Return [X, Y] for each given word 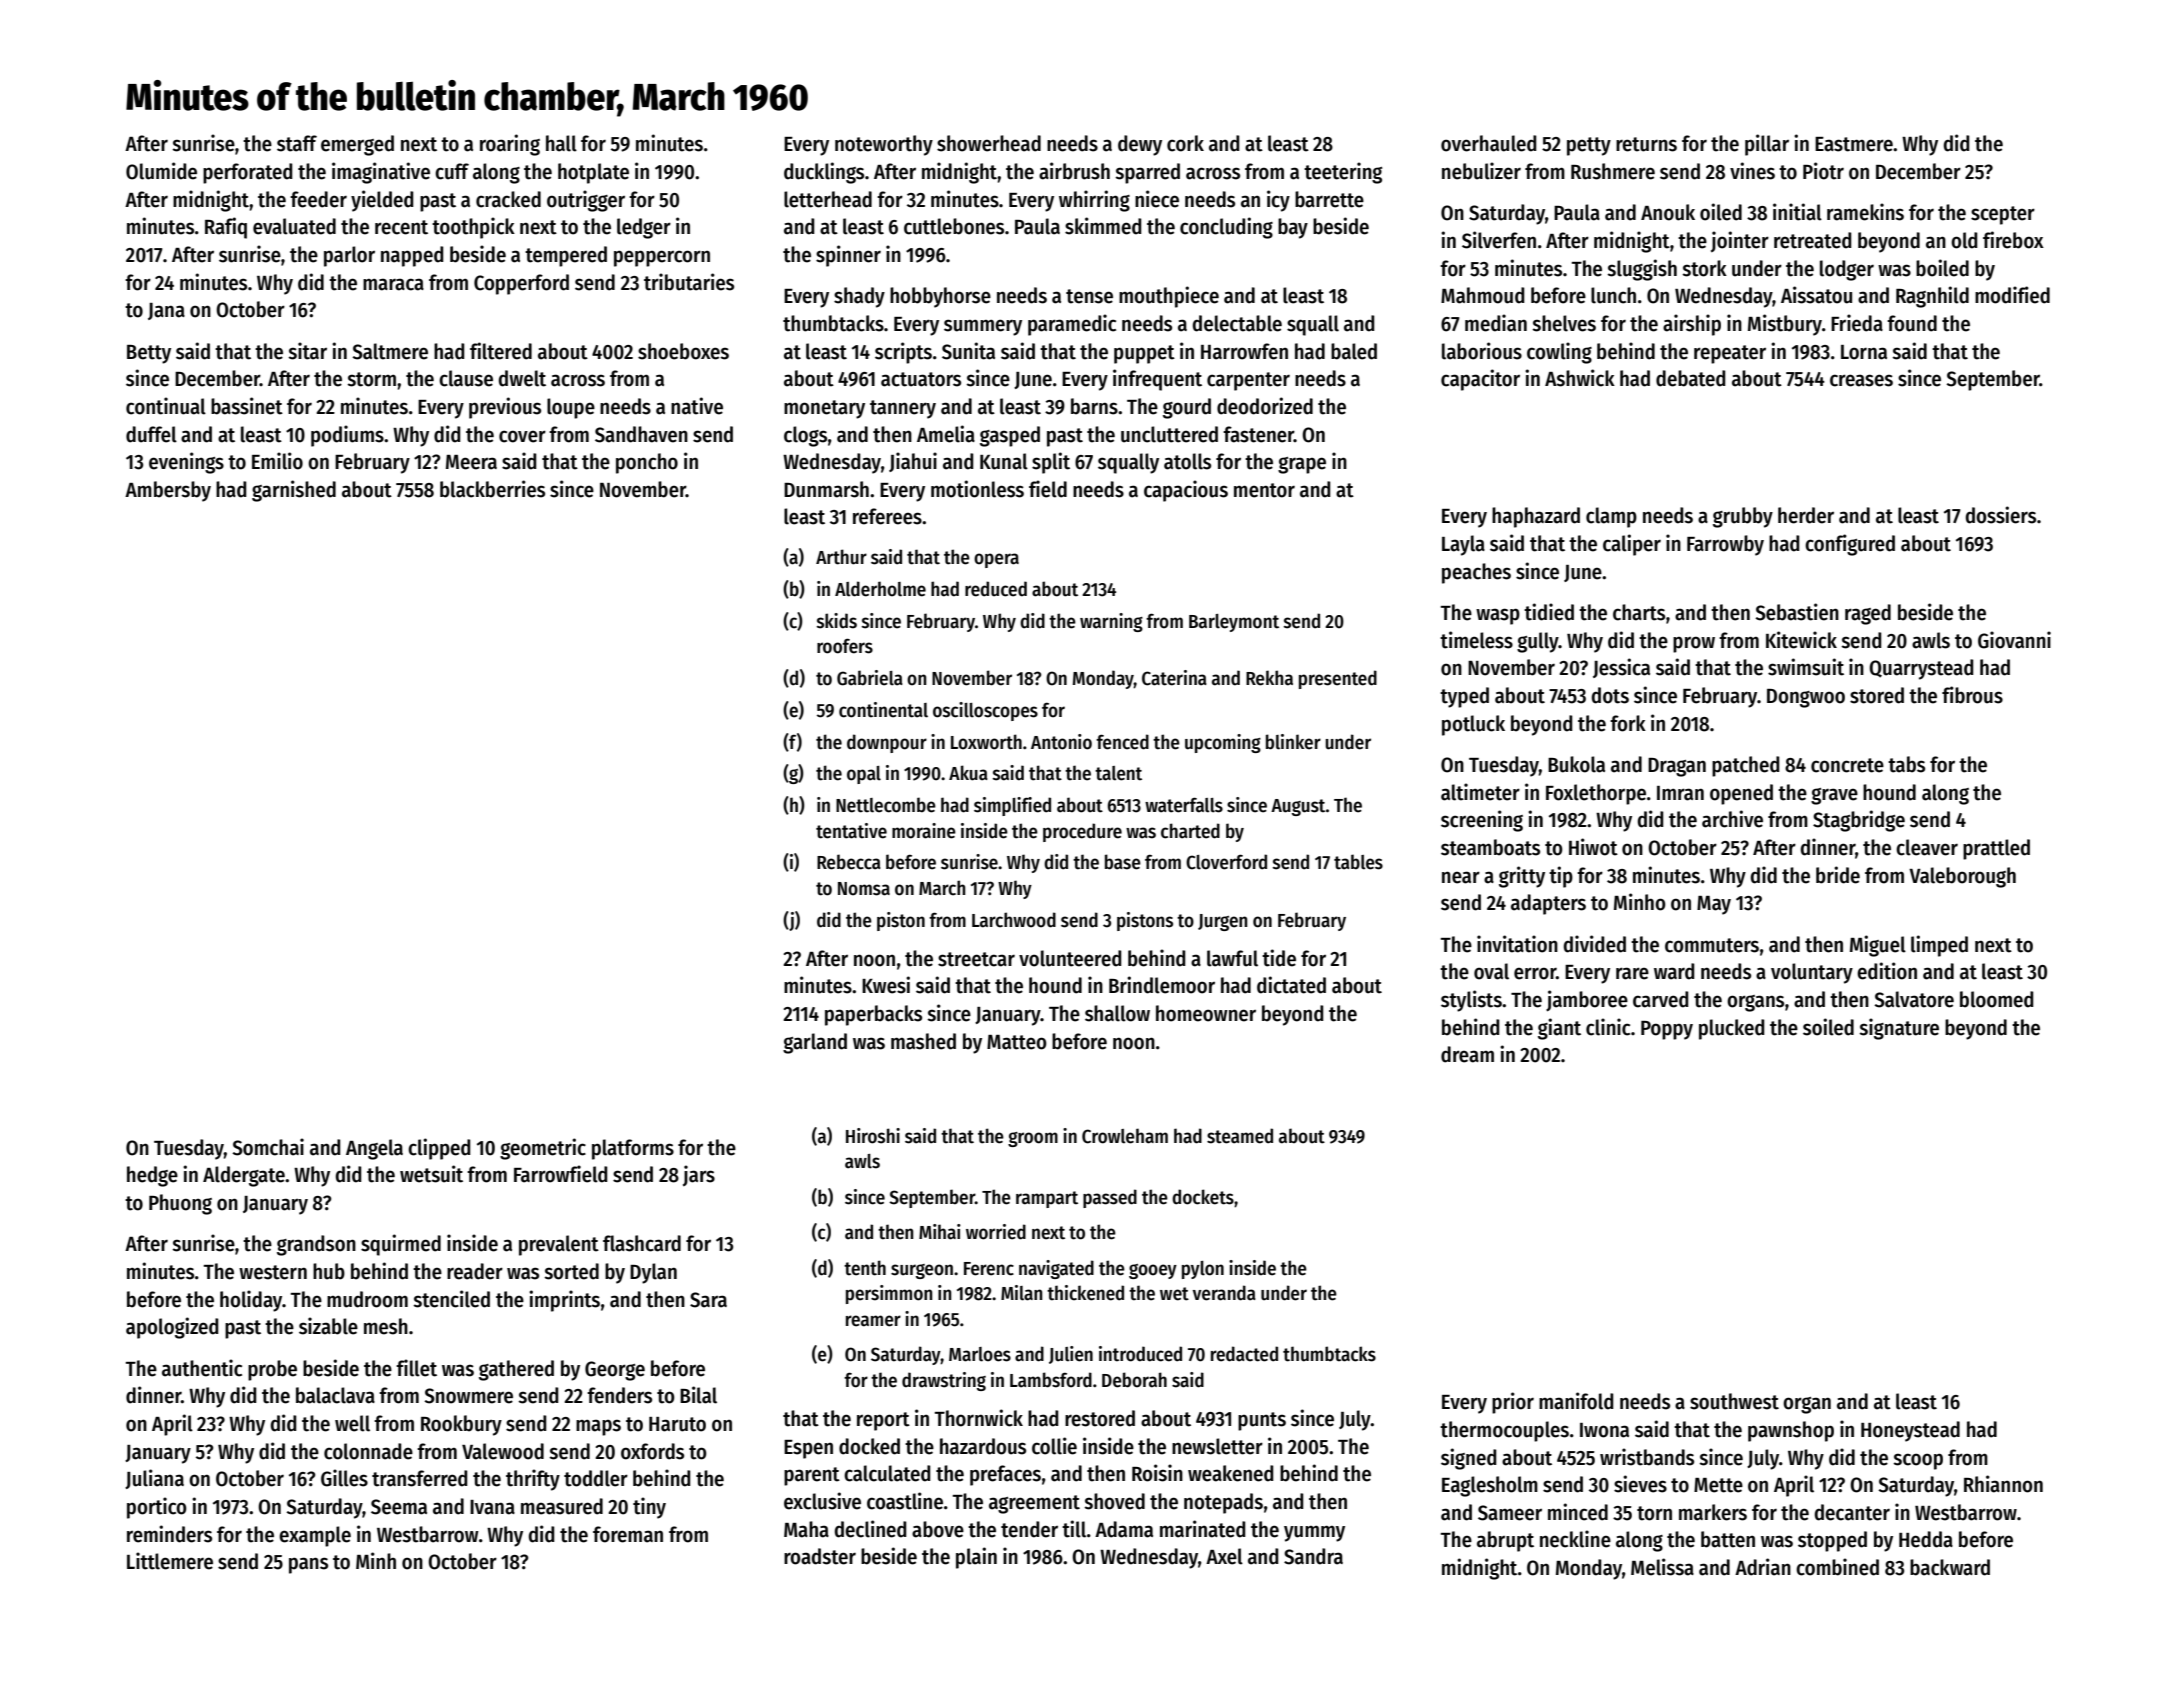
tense [1089, 296]
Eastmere [1854, 144]
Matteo [1017, 1042]
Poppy [1667, 1030]
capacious [1186, 491]
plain [976, 1558]
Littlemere [170, 1561]
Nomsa [864, 889]
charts [1639, 612]
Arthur [841, 557]
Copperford [521, 284]
